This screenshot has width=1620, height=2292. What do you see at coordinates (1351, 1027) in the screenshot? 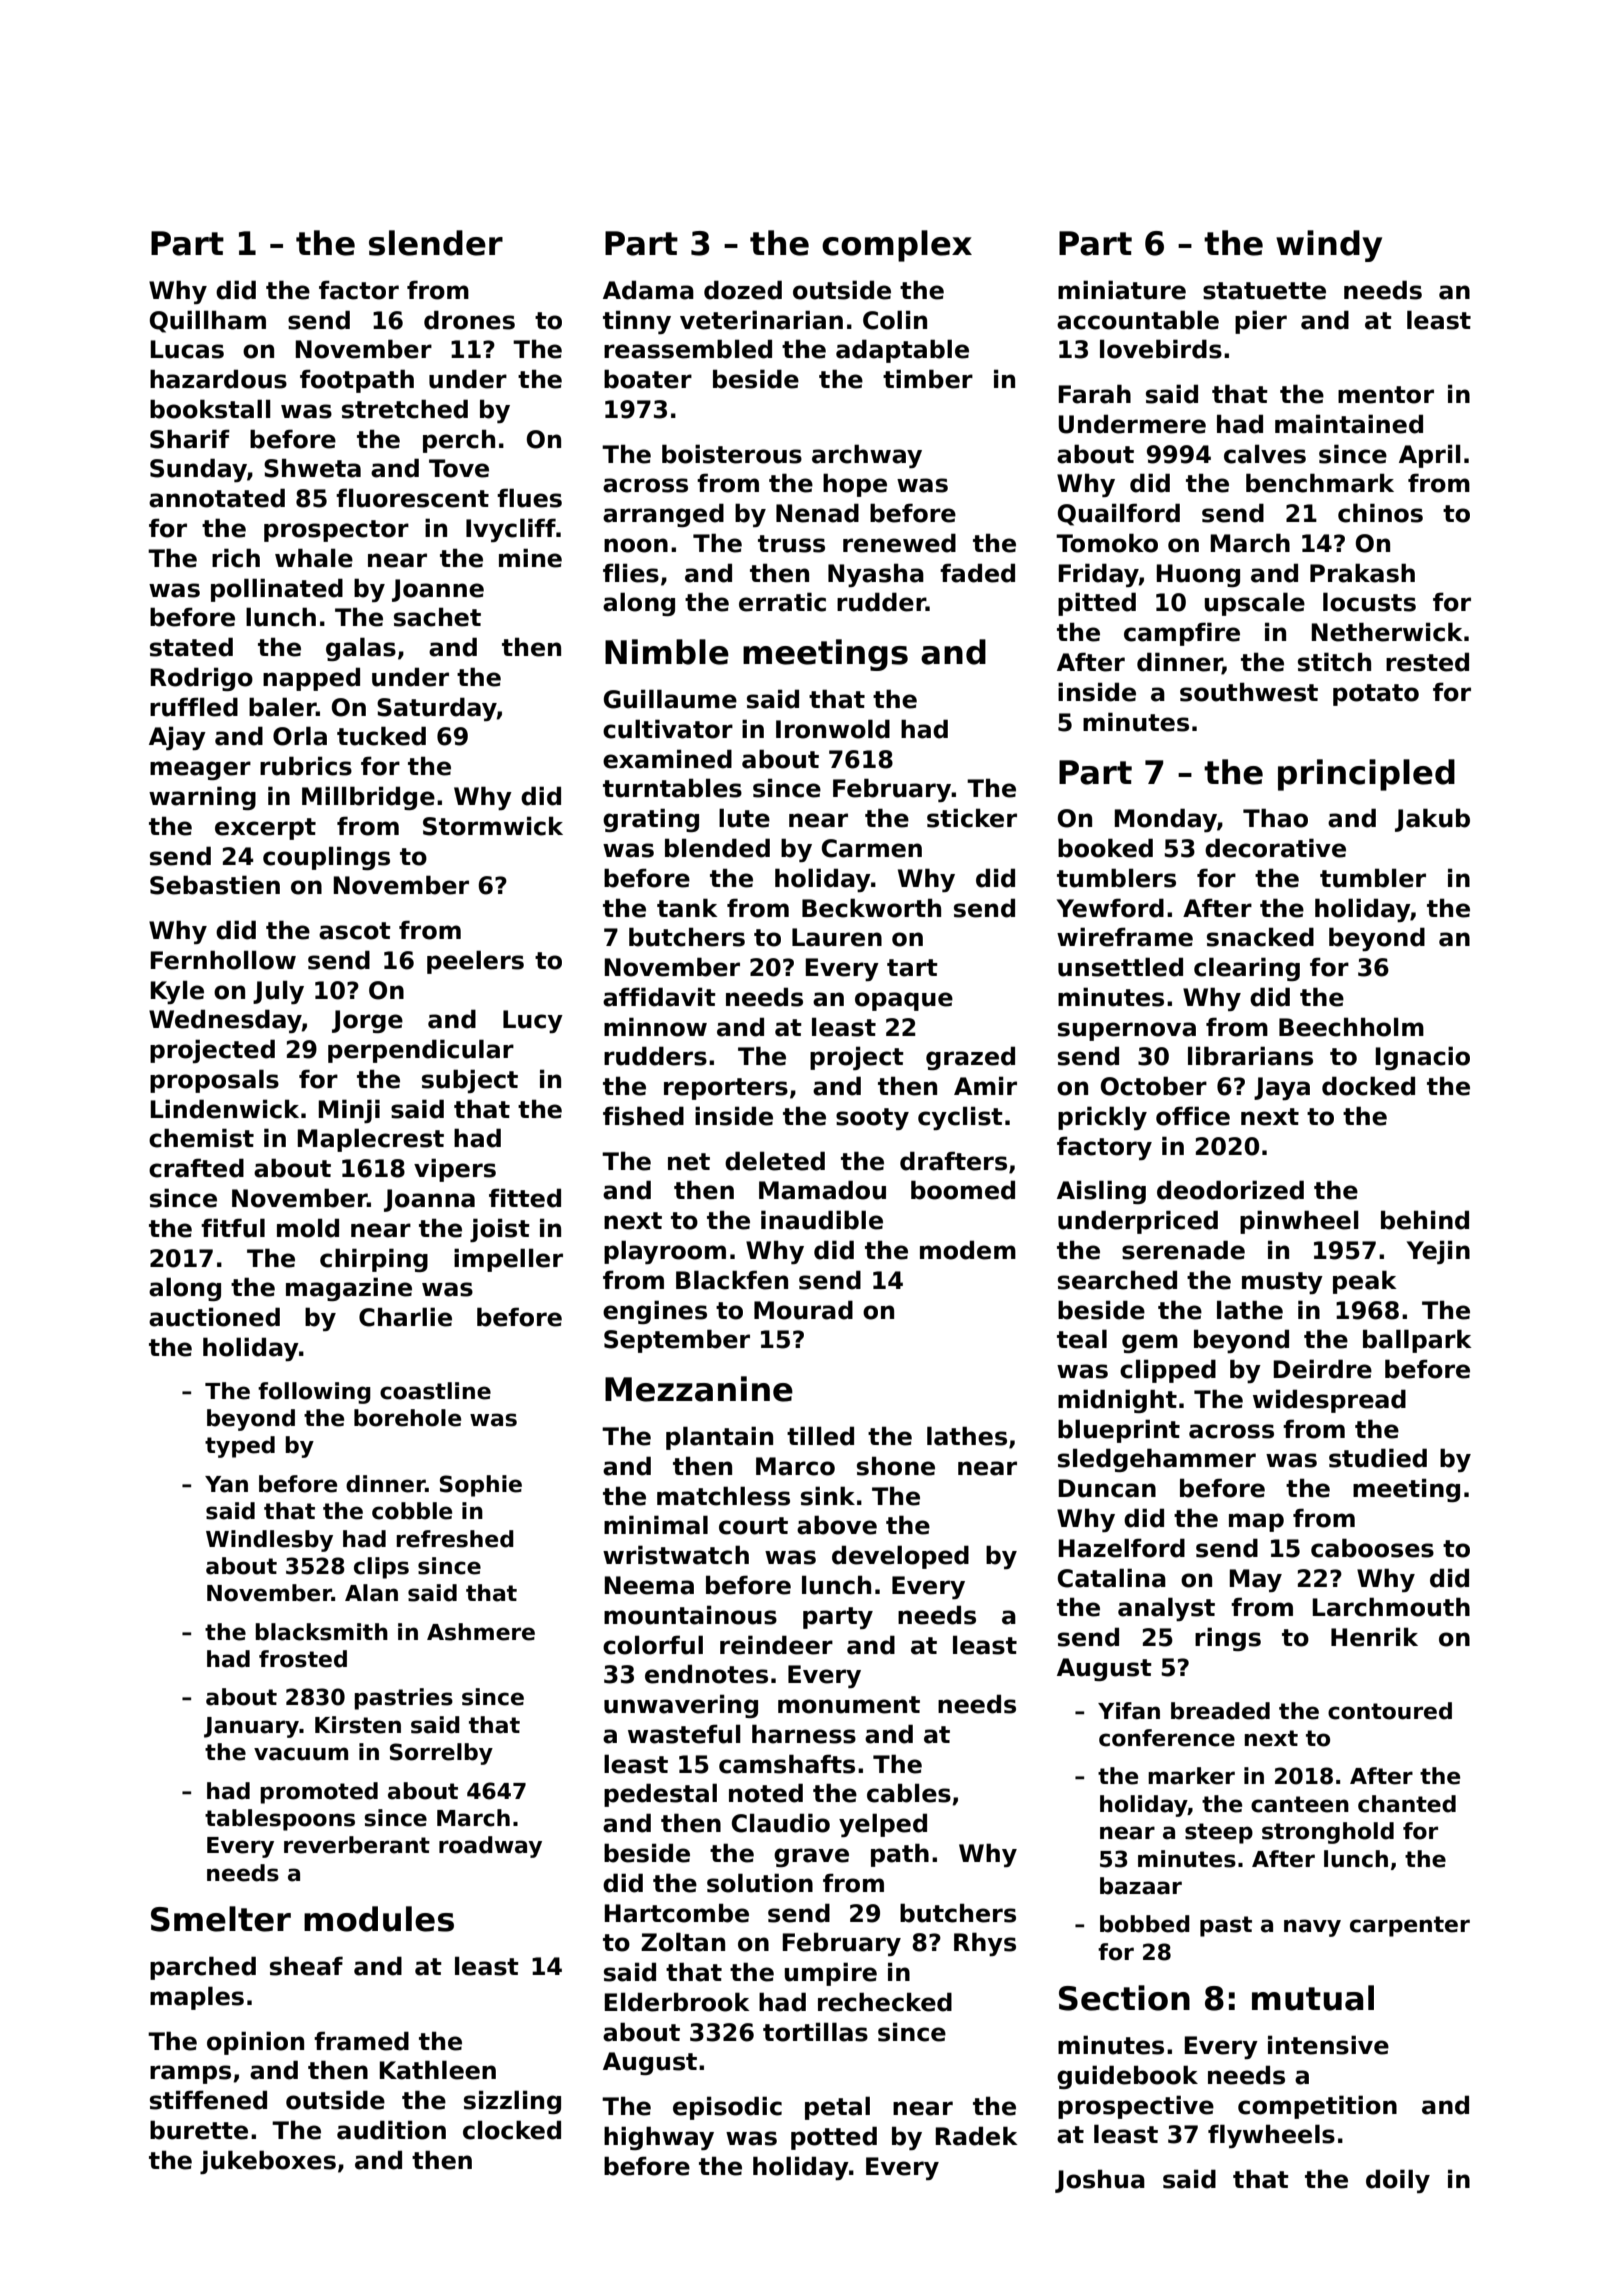
I see `Beechholm` at bounding box center [1351, 1027].
